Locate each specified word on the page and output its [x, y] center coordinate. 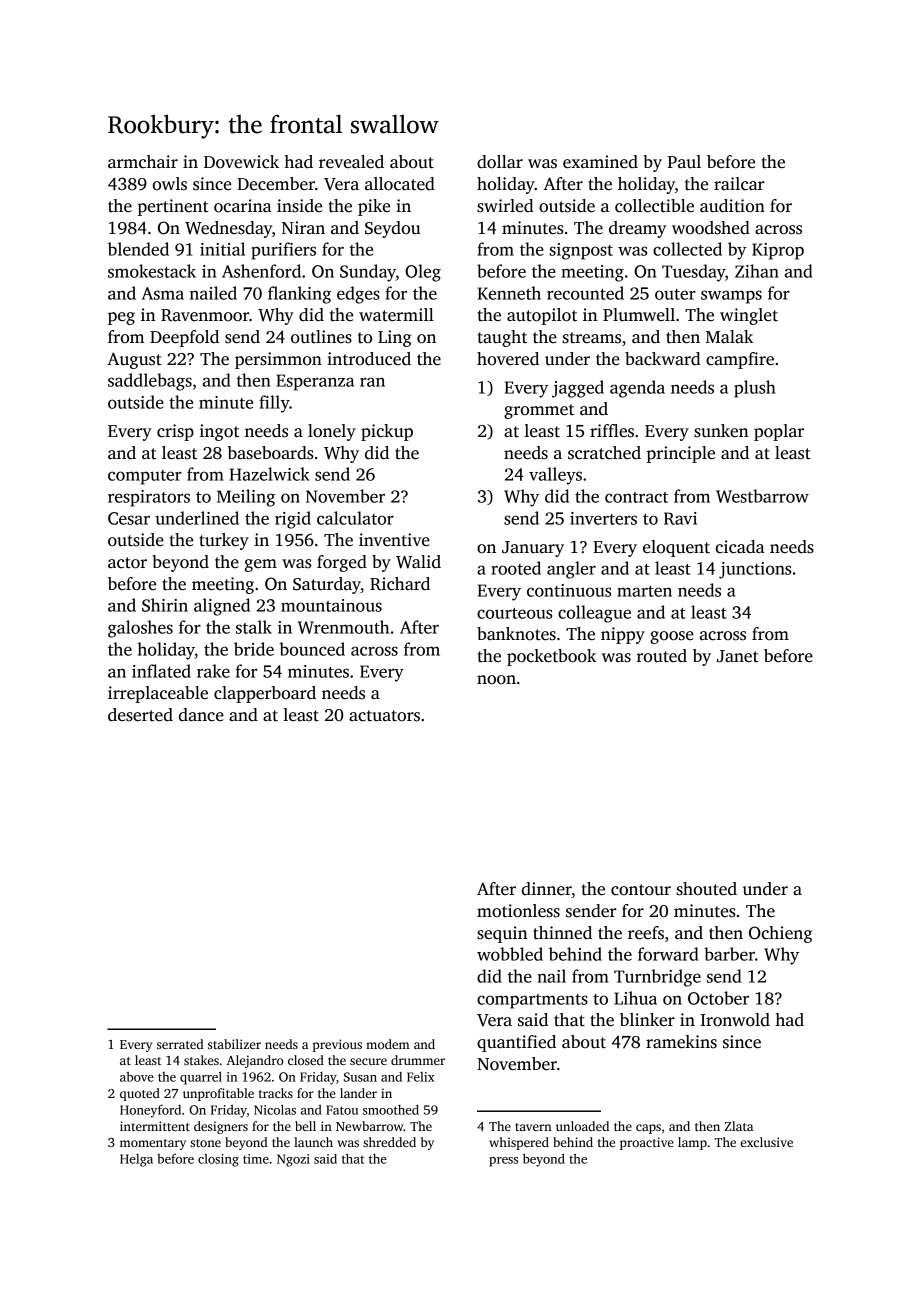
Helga [136, 1160]
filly [274, 404]
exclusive [767, 1142]
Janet [738, 656]
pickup [387, 432]
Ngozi [293, 1160]
